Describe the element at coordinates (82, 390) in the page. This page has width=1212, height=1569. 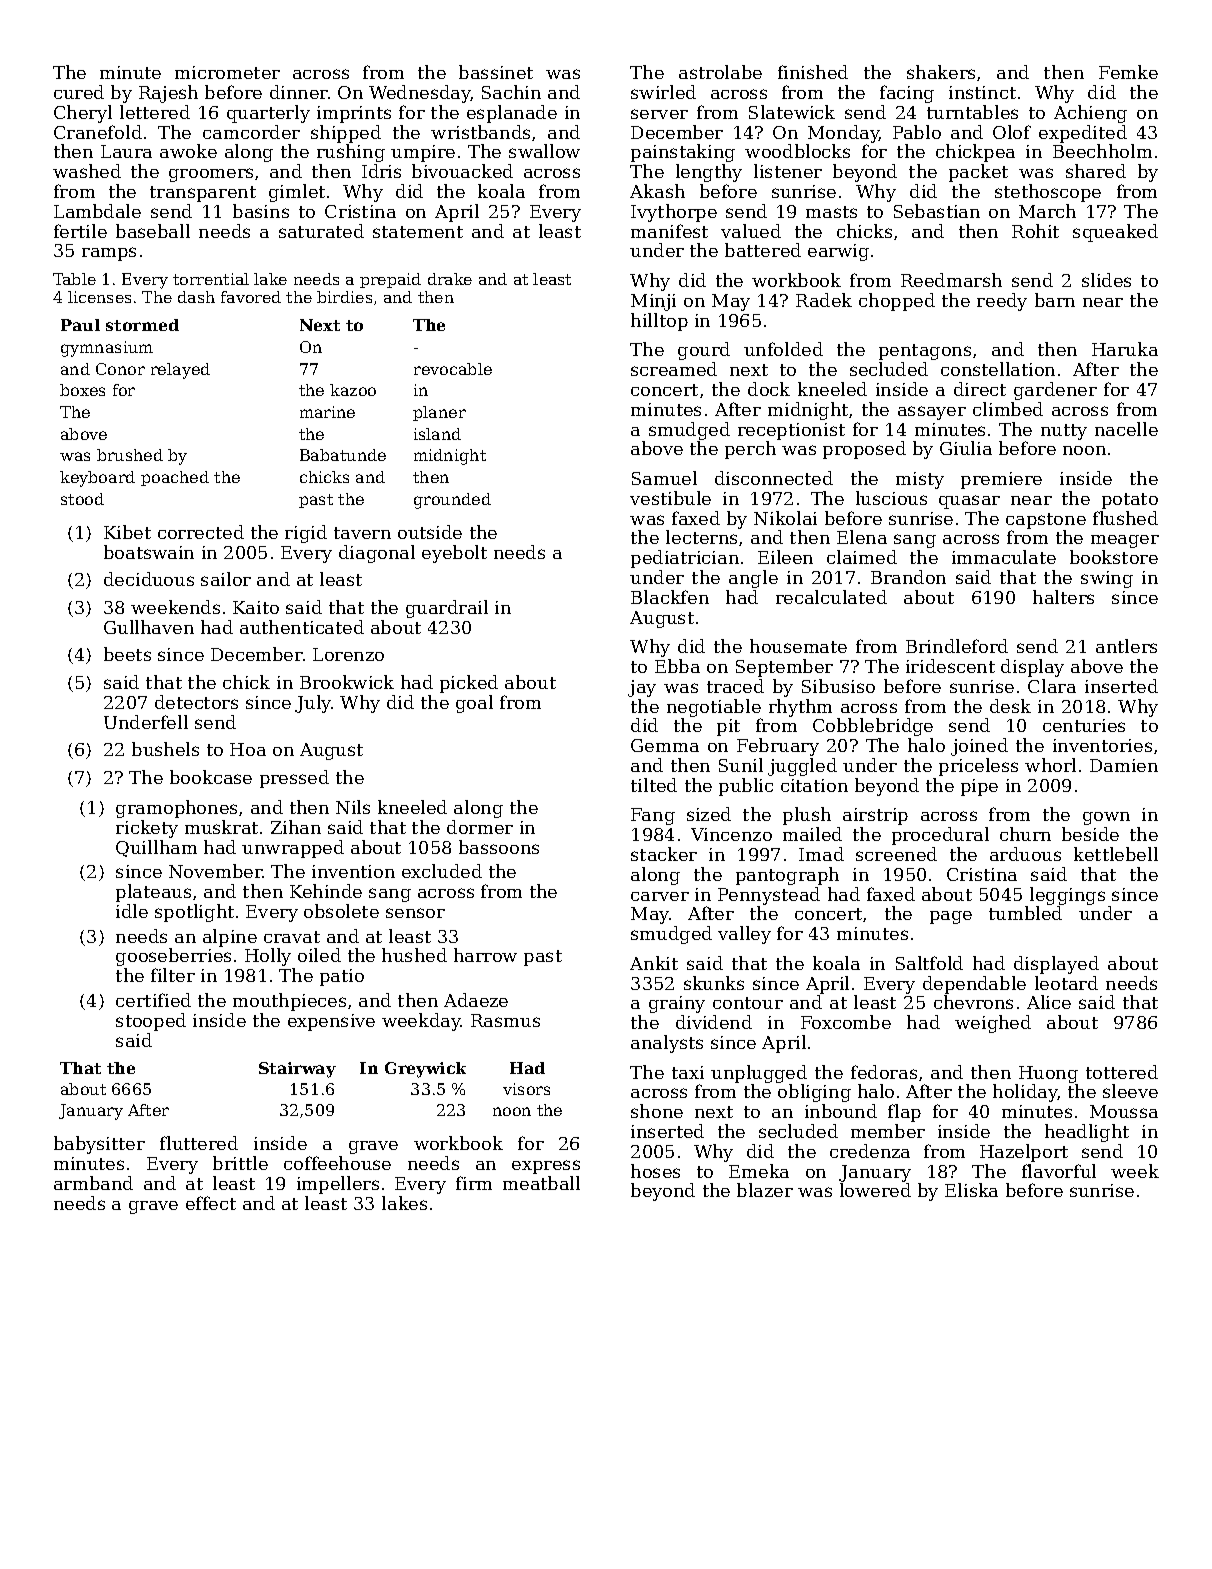
I see `boxes` at that location.
